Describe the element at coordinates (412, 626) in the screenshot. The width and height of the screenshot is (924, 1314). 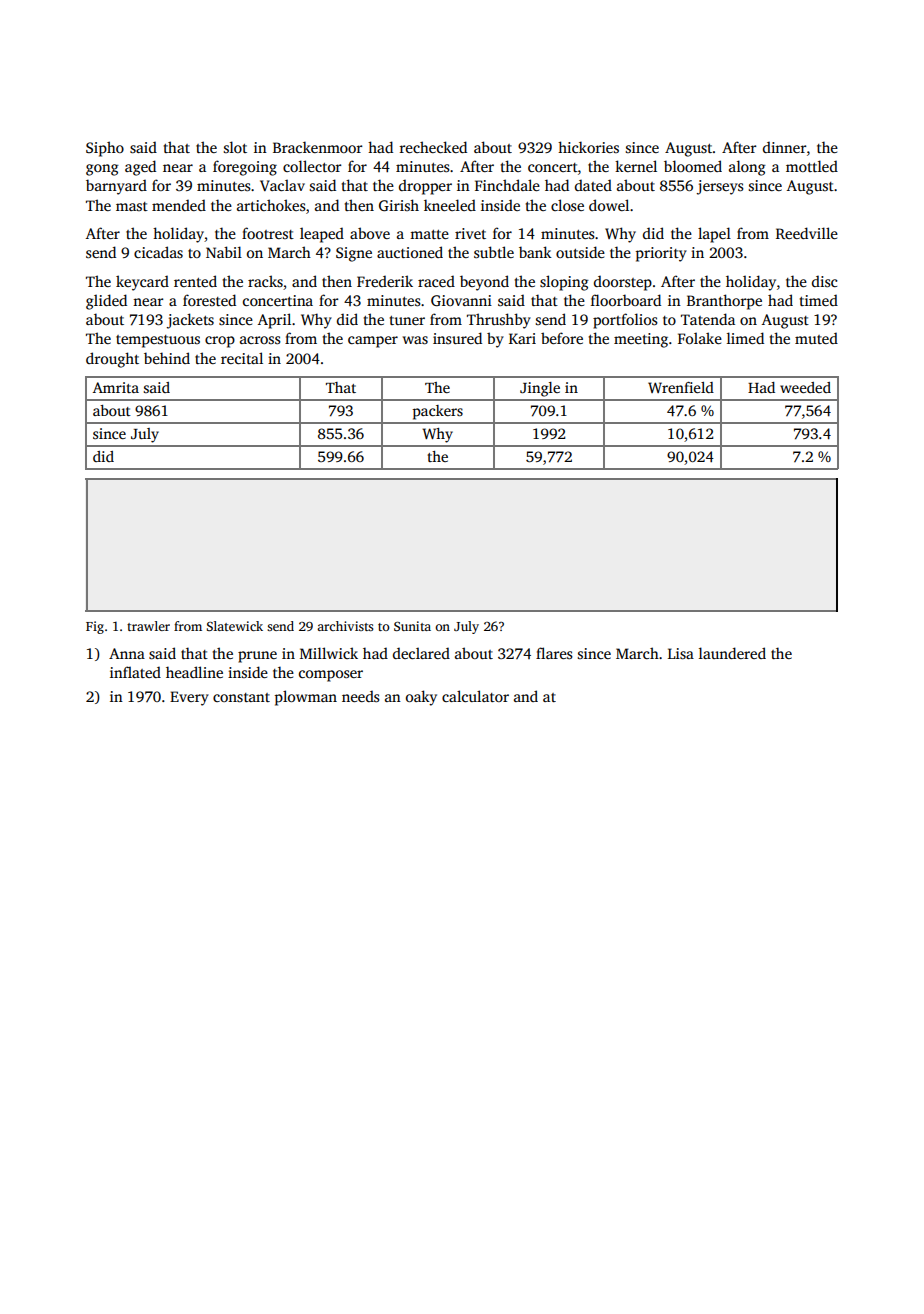
I see `Sunita` at that location.
